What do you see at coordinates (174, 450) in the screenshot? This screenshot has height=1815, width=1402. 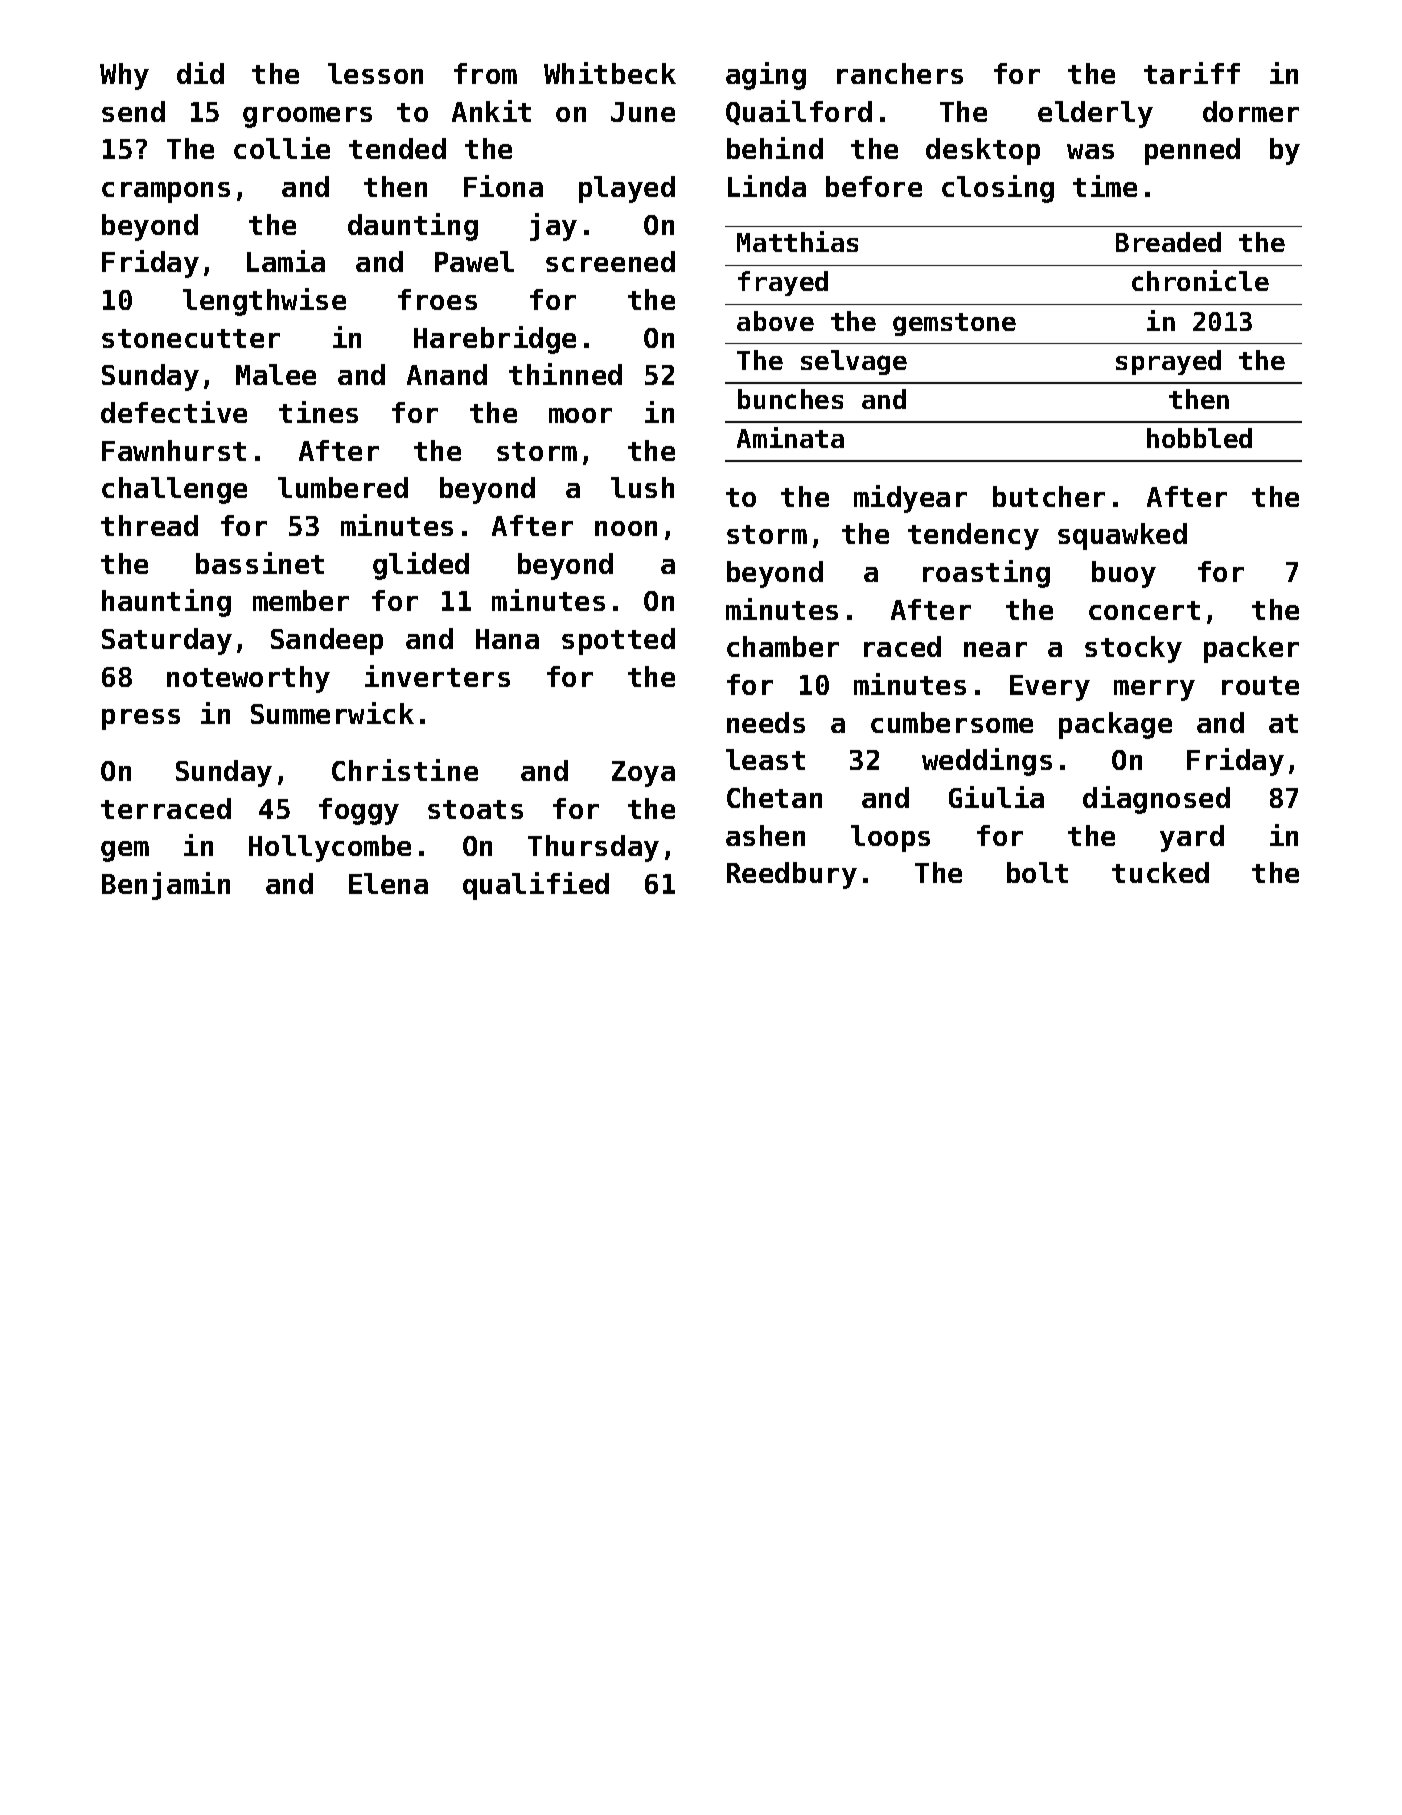 I see `Fawnhurst` at bounding box center [174, 450].
